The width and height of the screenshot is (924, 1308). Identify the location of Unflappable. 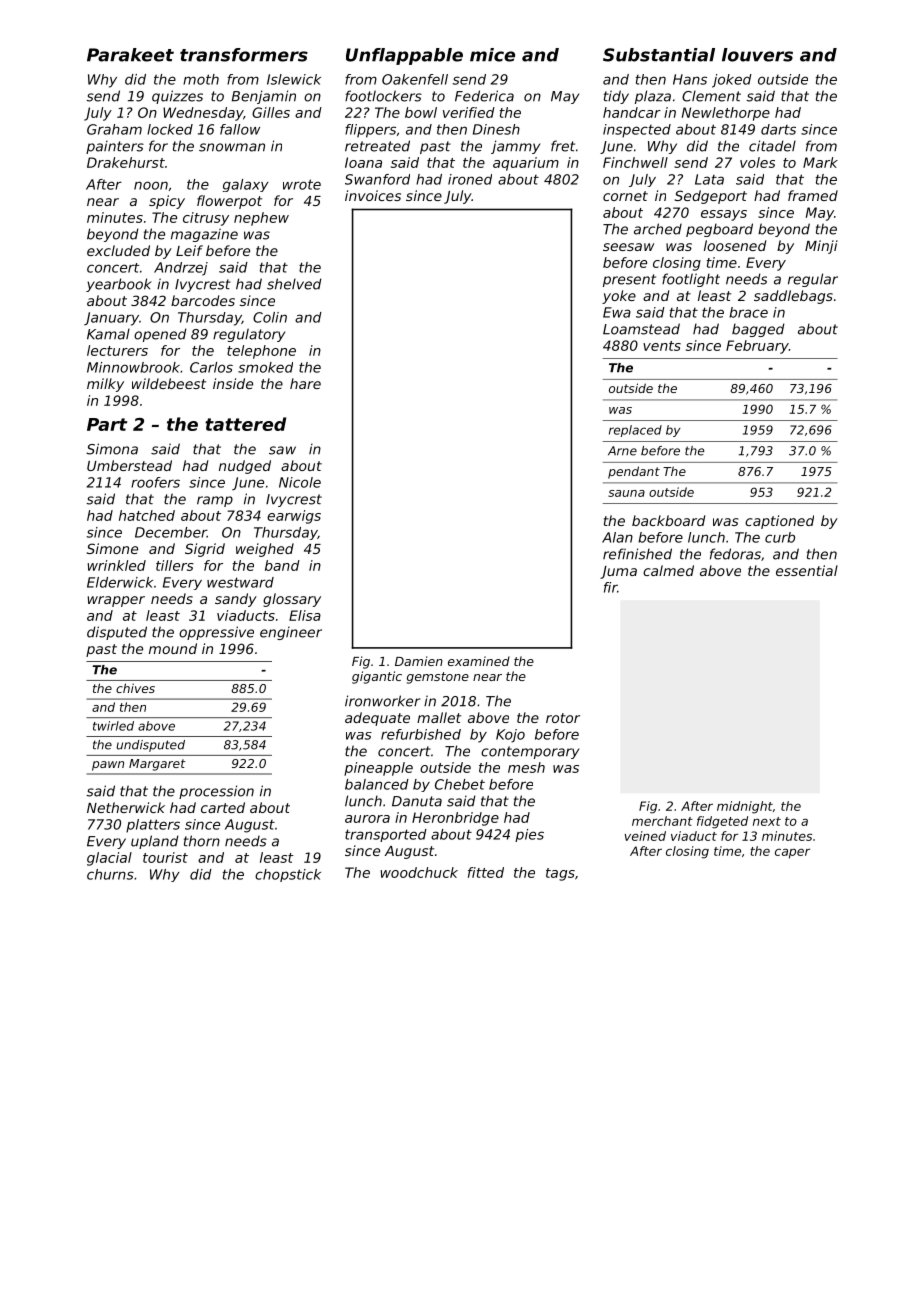
(404, 56).
